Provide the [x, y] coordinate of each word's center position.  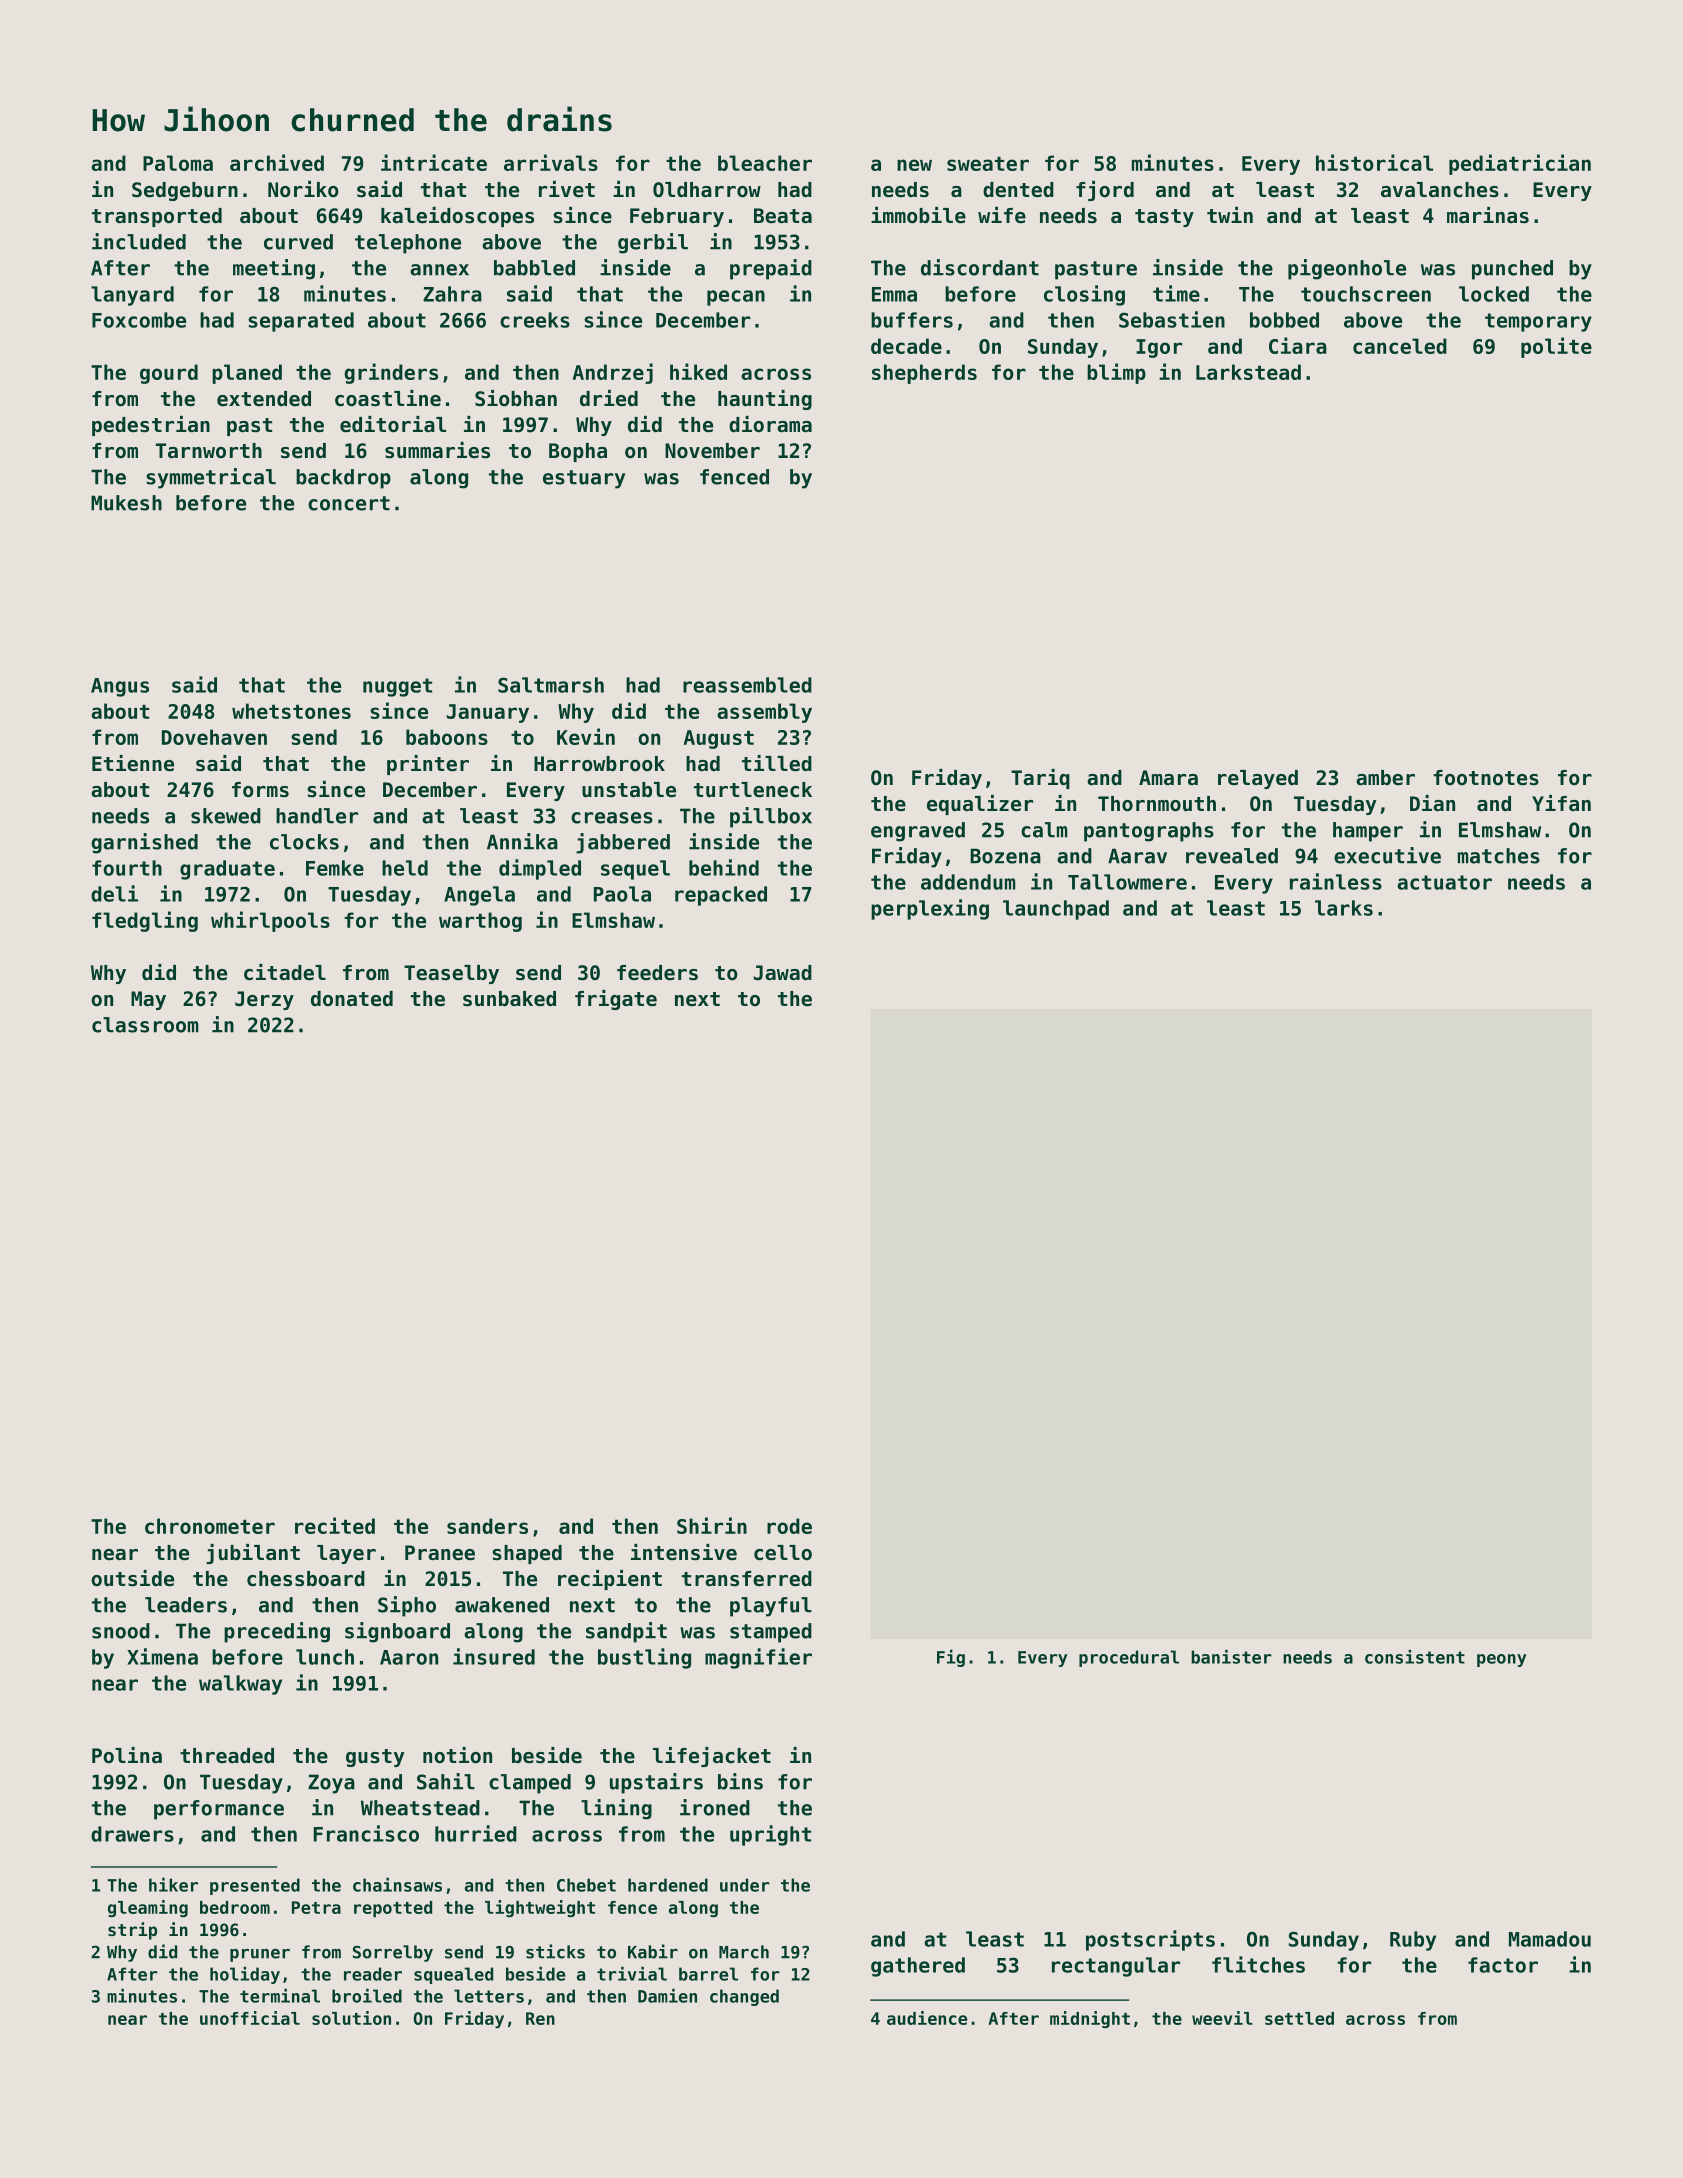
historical [1374, 162]
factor [1503, 1965]
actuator [1444, 882]
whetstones [291, 711]
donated [352, 999]
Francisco [366, 1833]
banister [1231, 1656]
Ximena [162, 1656]
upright [770, 1835]
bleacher [765, 163]
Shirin [712, 1525]
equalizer [980, 805]
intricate [434, 162]
